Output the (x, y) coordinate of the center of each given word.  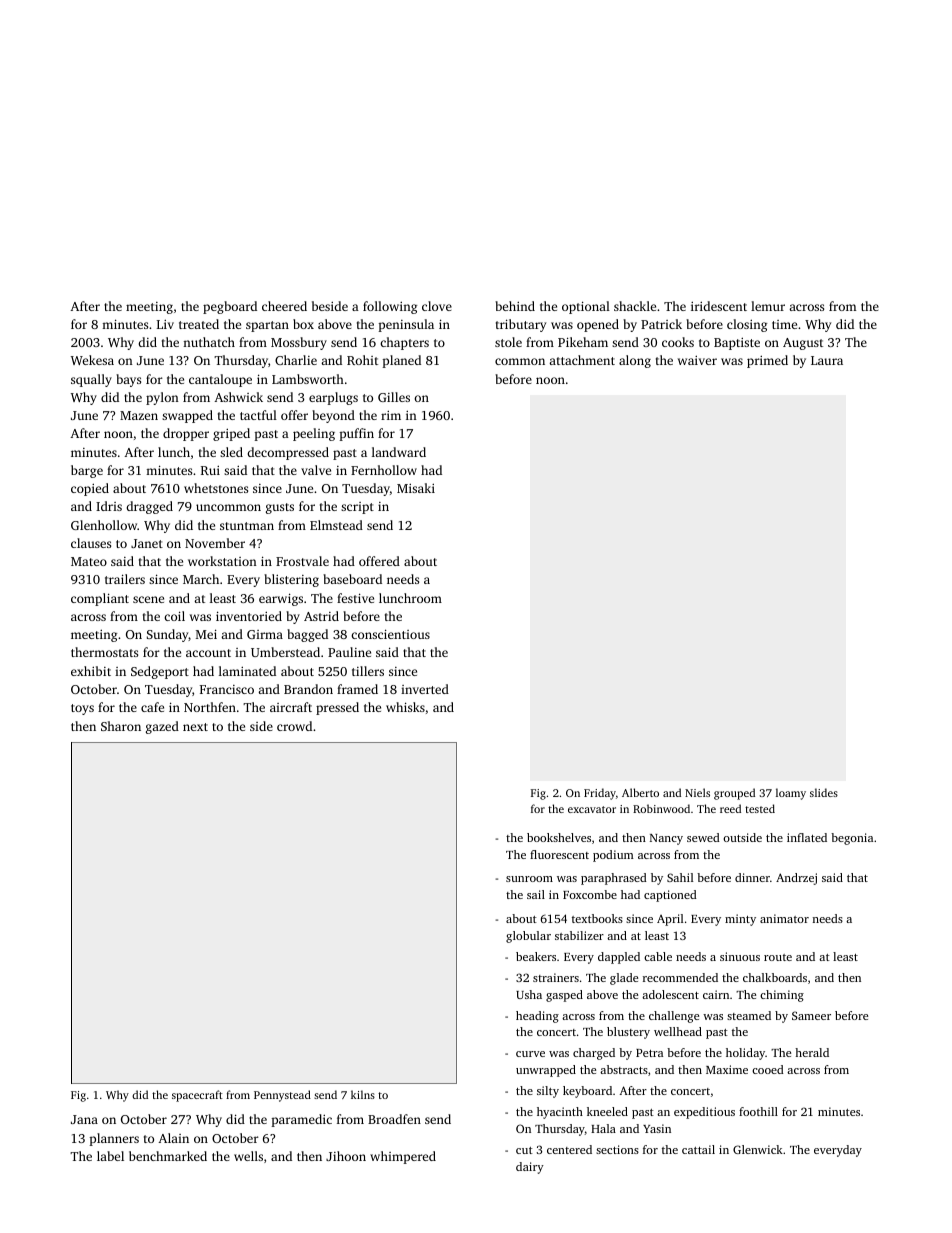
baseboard (352, 579)
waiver (697, 360)
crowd (294, 726)
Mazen (139, 415)
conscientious (390, 634)
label (110, 1156)
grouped (734, 794)
